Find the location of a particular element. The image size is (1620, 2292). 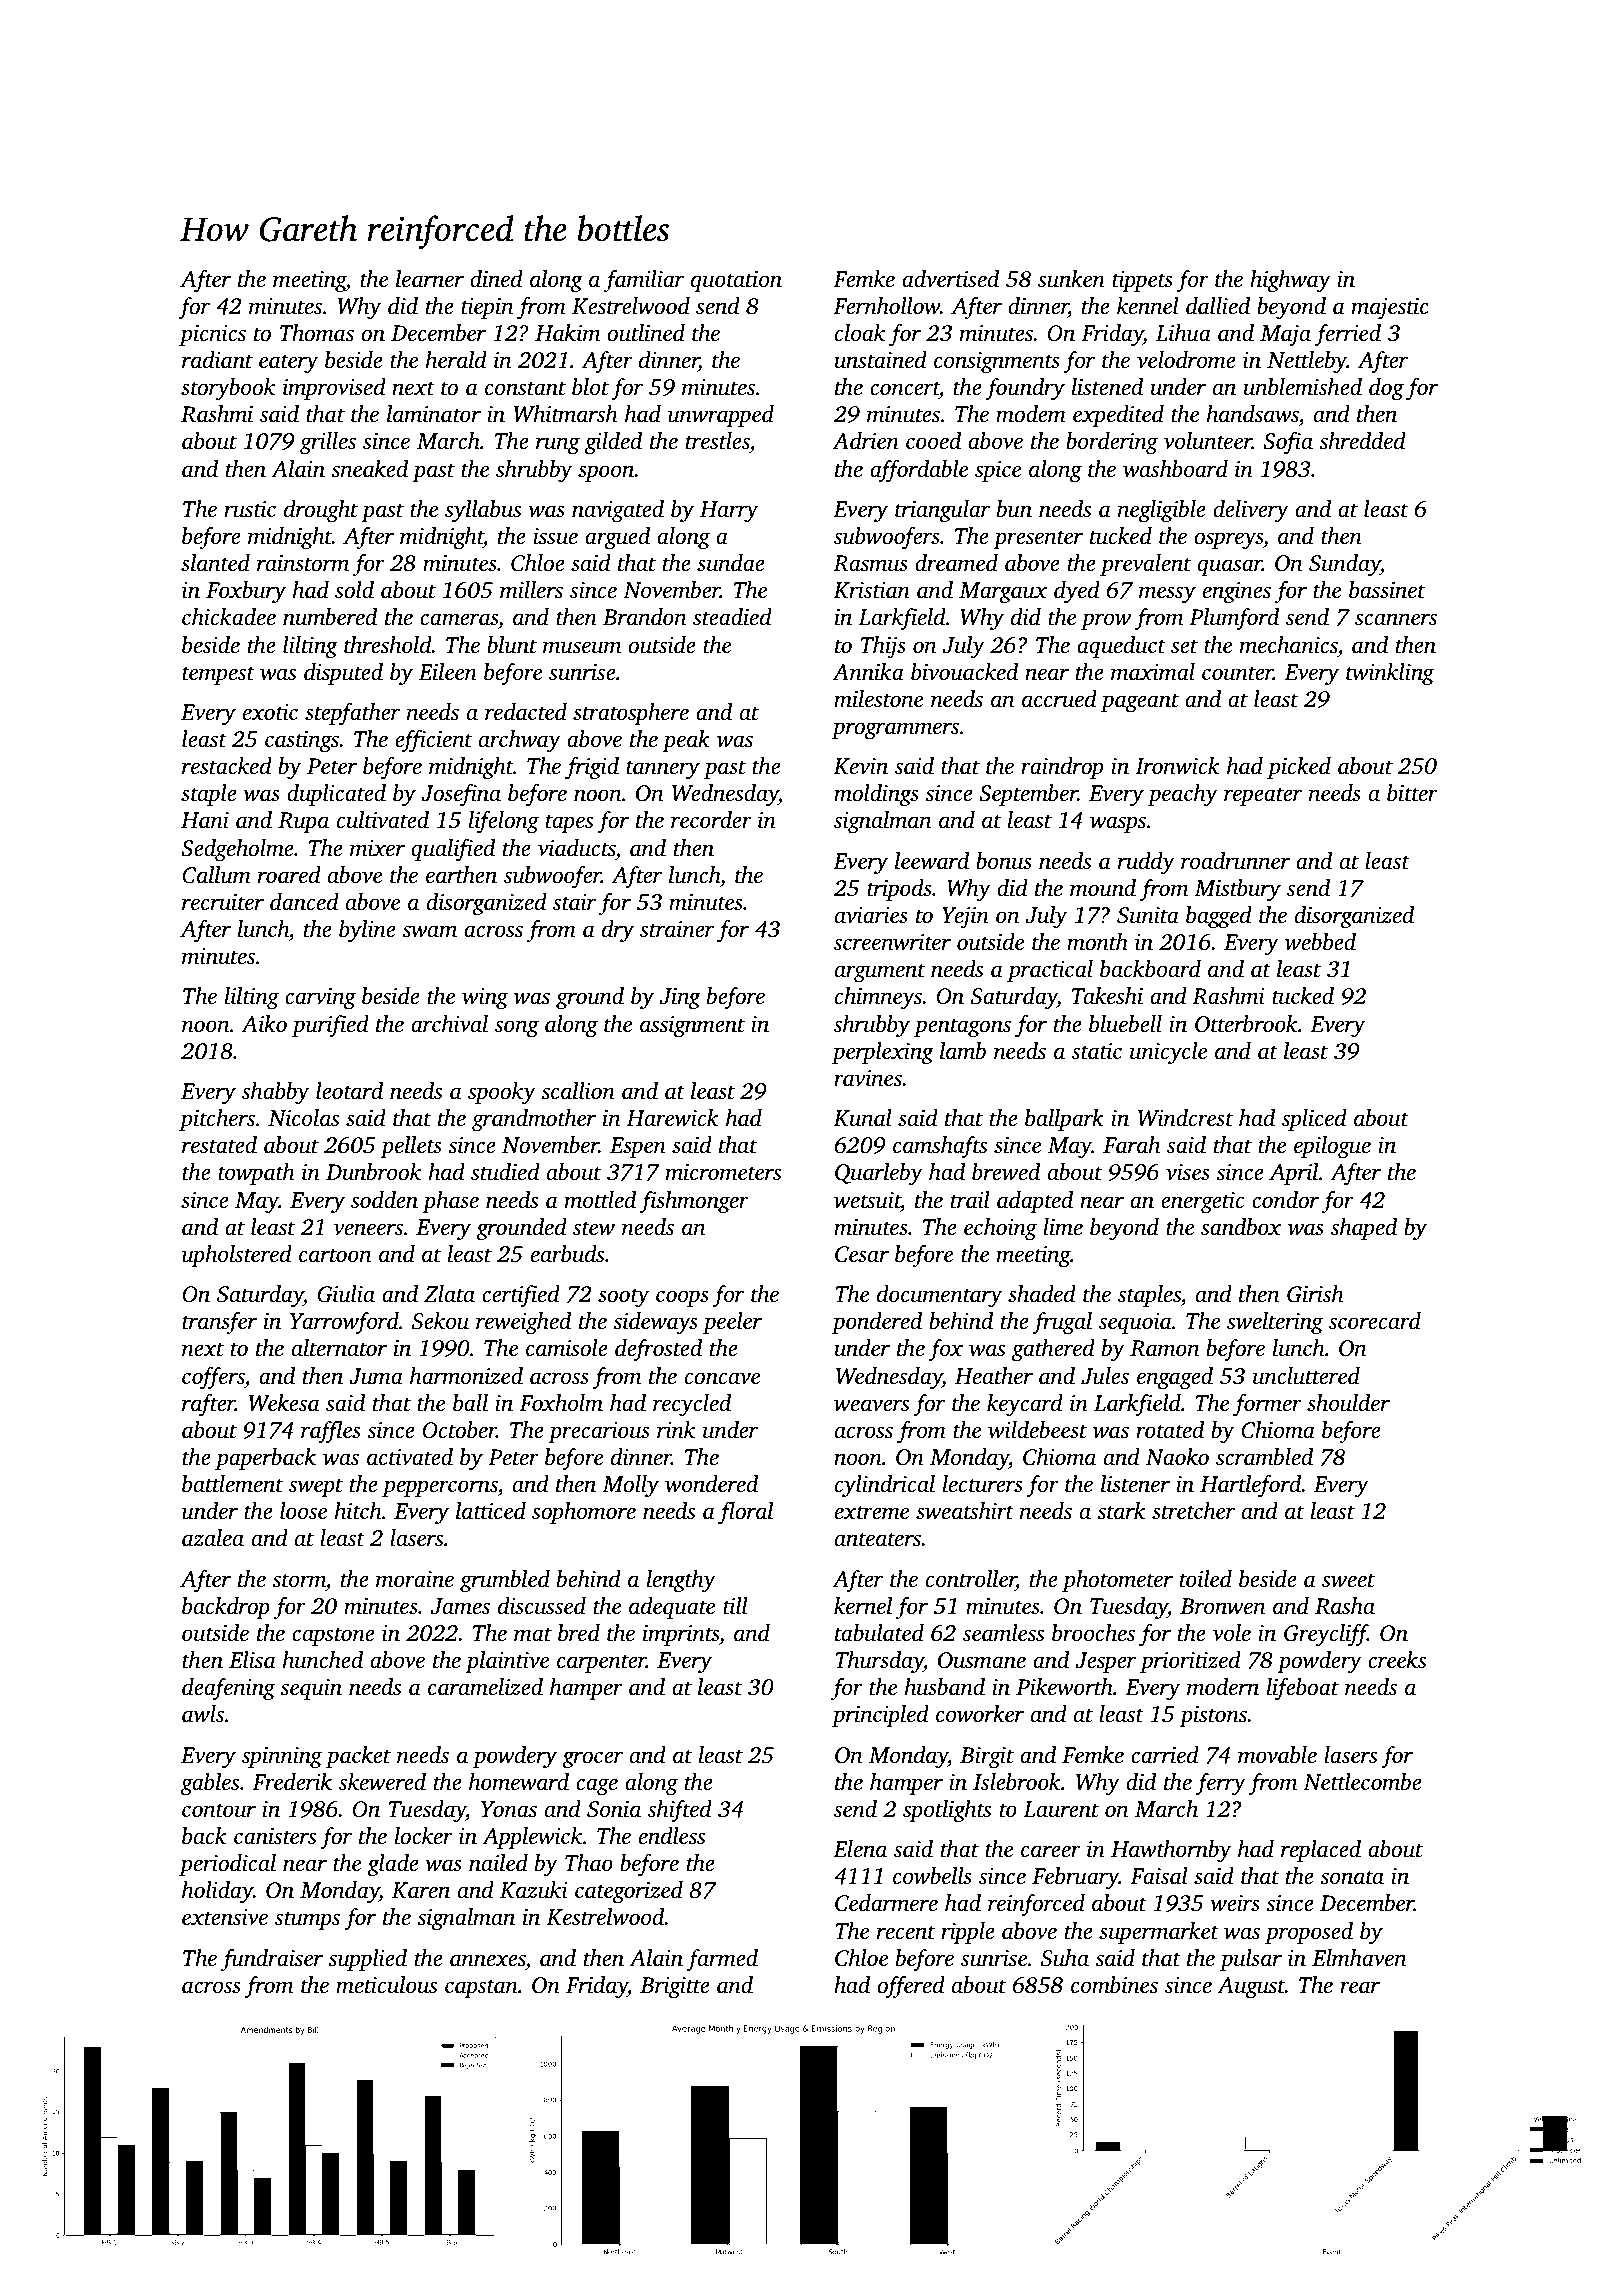

dined is located at coordinates (496, 278).
